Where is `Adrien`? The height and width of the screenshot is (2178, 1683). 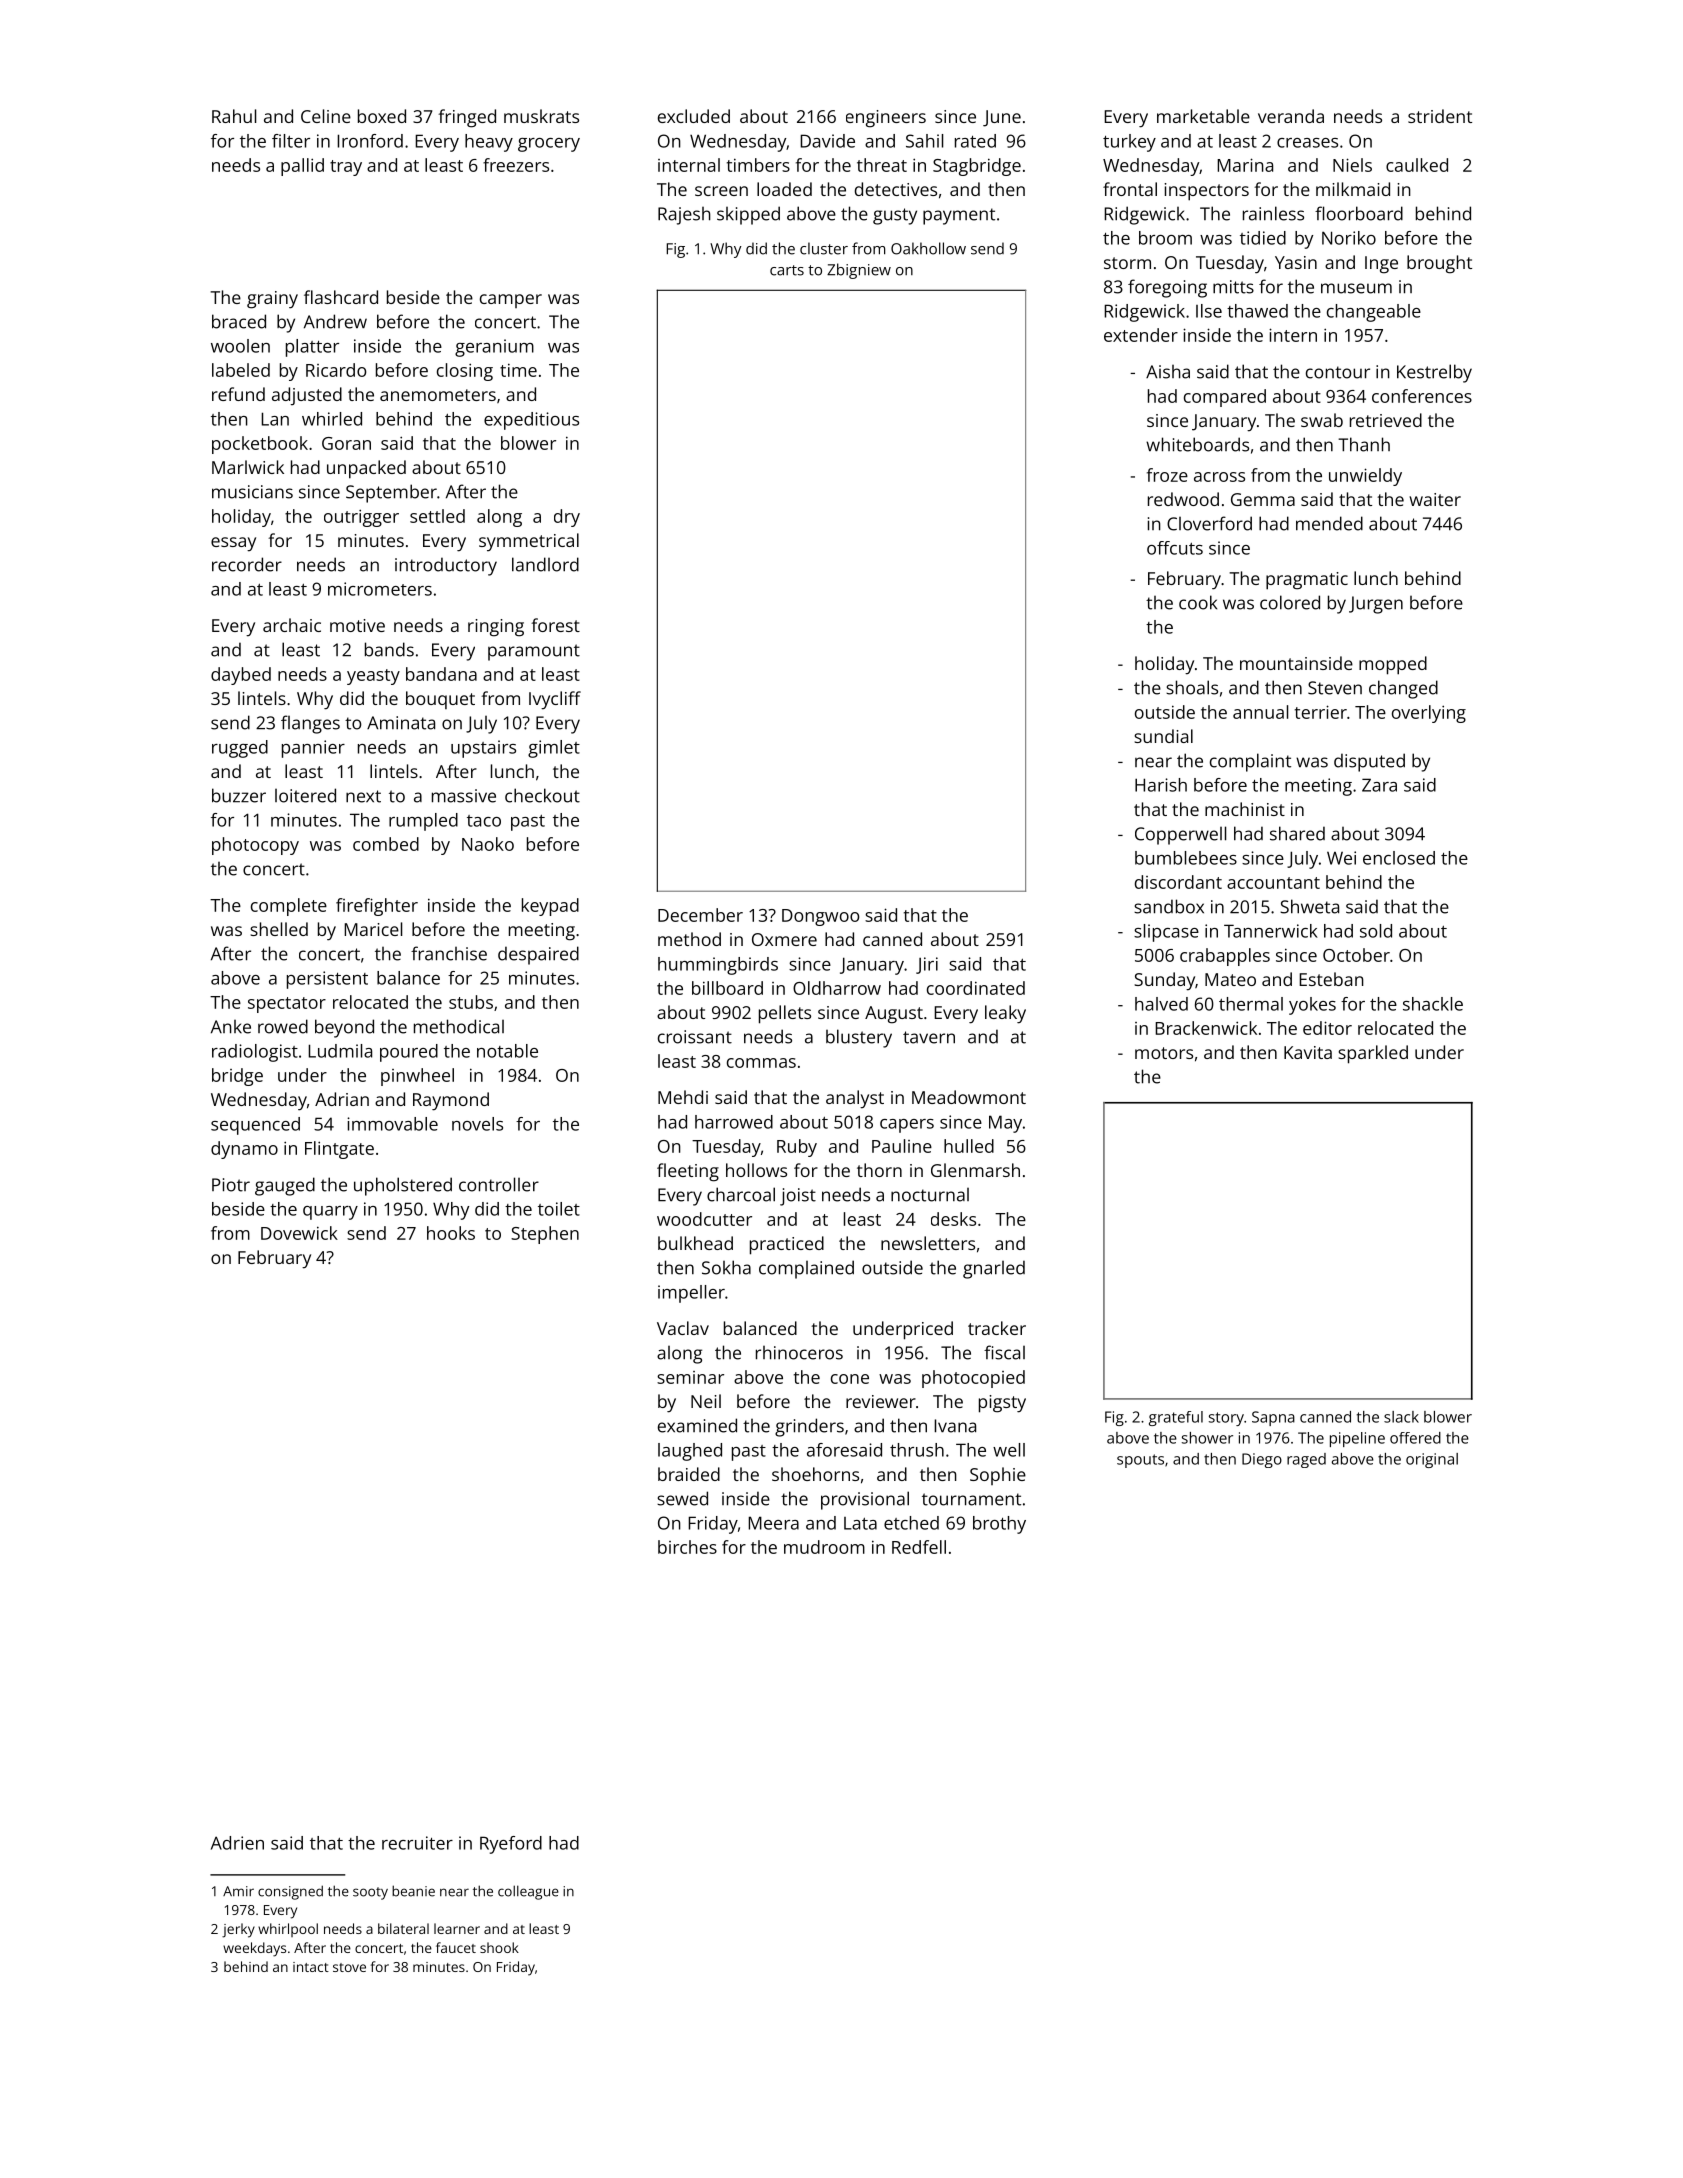
Adrien is located at coordinates (237, 1843).
